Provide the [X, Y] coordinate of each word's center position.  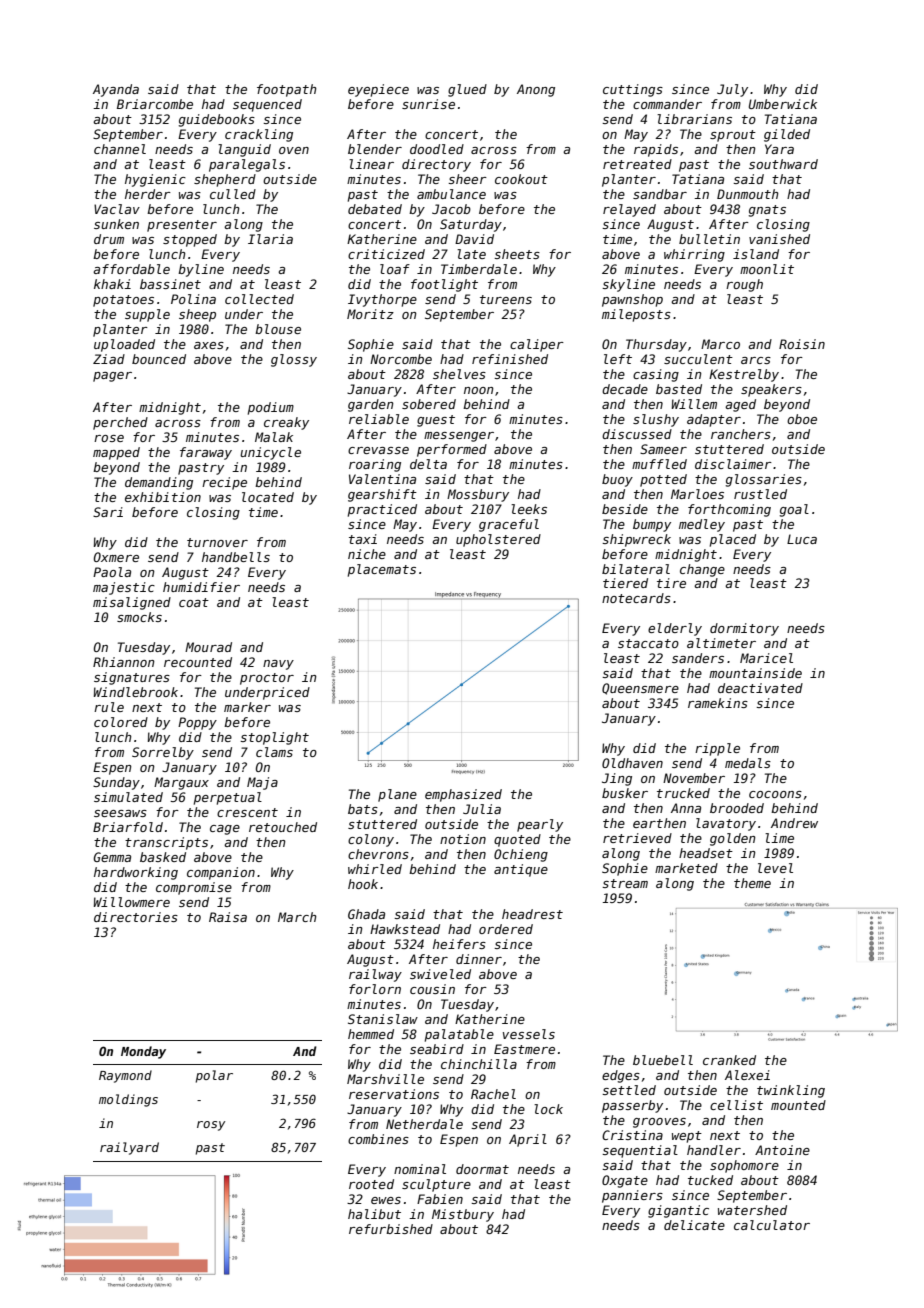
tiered [625, 583]
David [474, 239]
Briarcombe [155, 104]
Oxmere [116, 557]
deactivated [760, 688]
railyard [129, 1148]
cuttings [633, 90]
